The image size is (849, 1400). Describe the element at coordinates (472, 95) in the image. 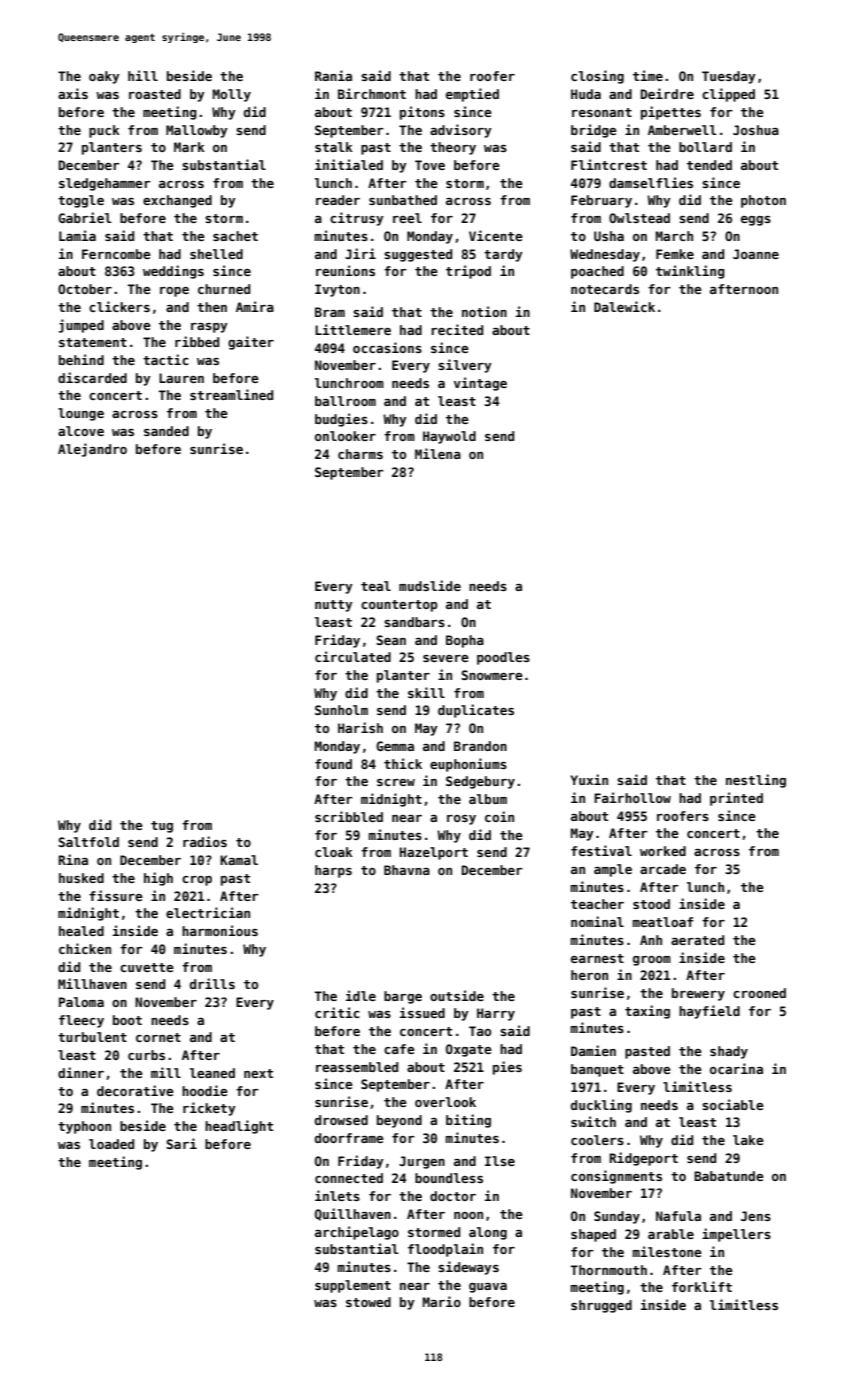

I see `emptied` at that location.
